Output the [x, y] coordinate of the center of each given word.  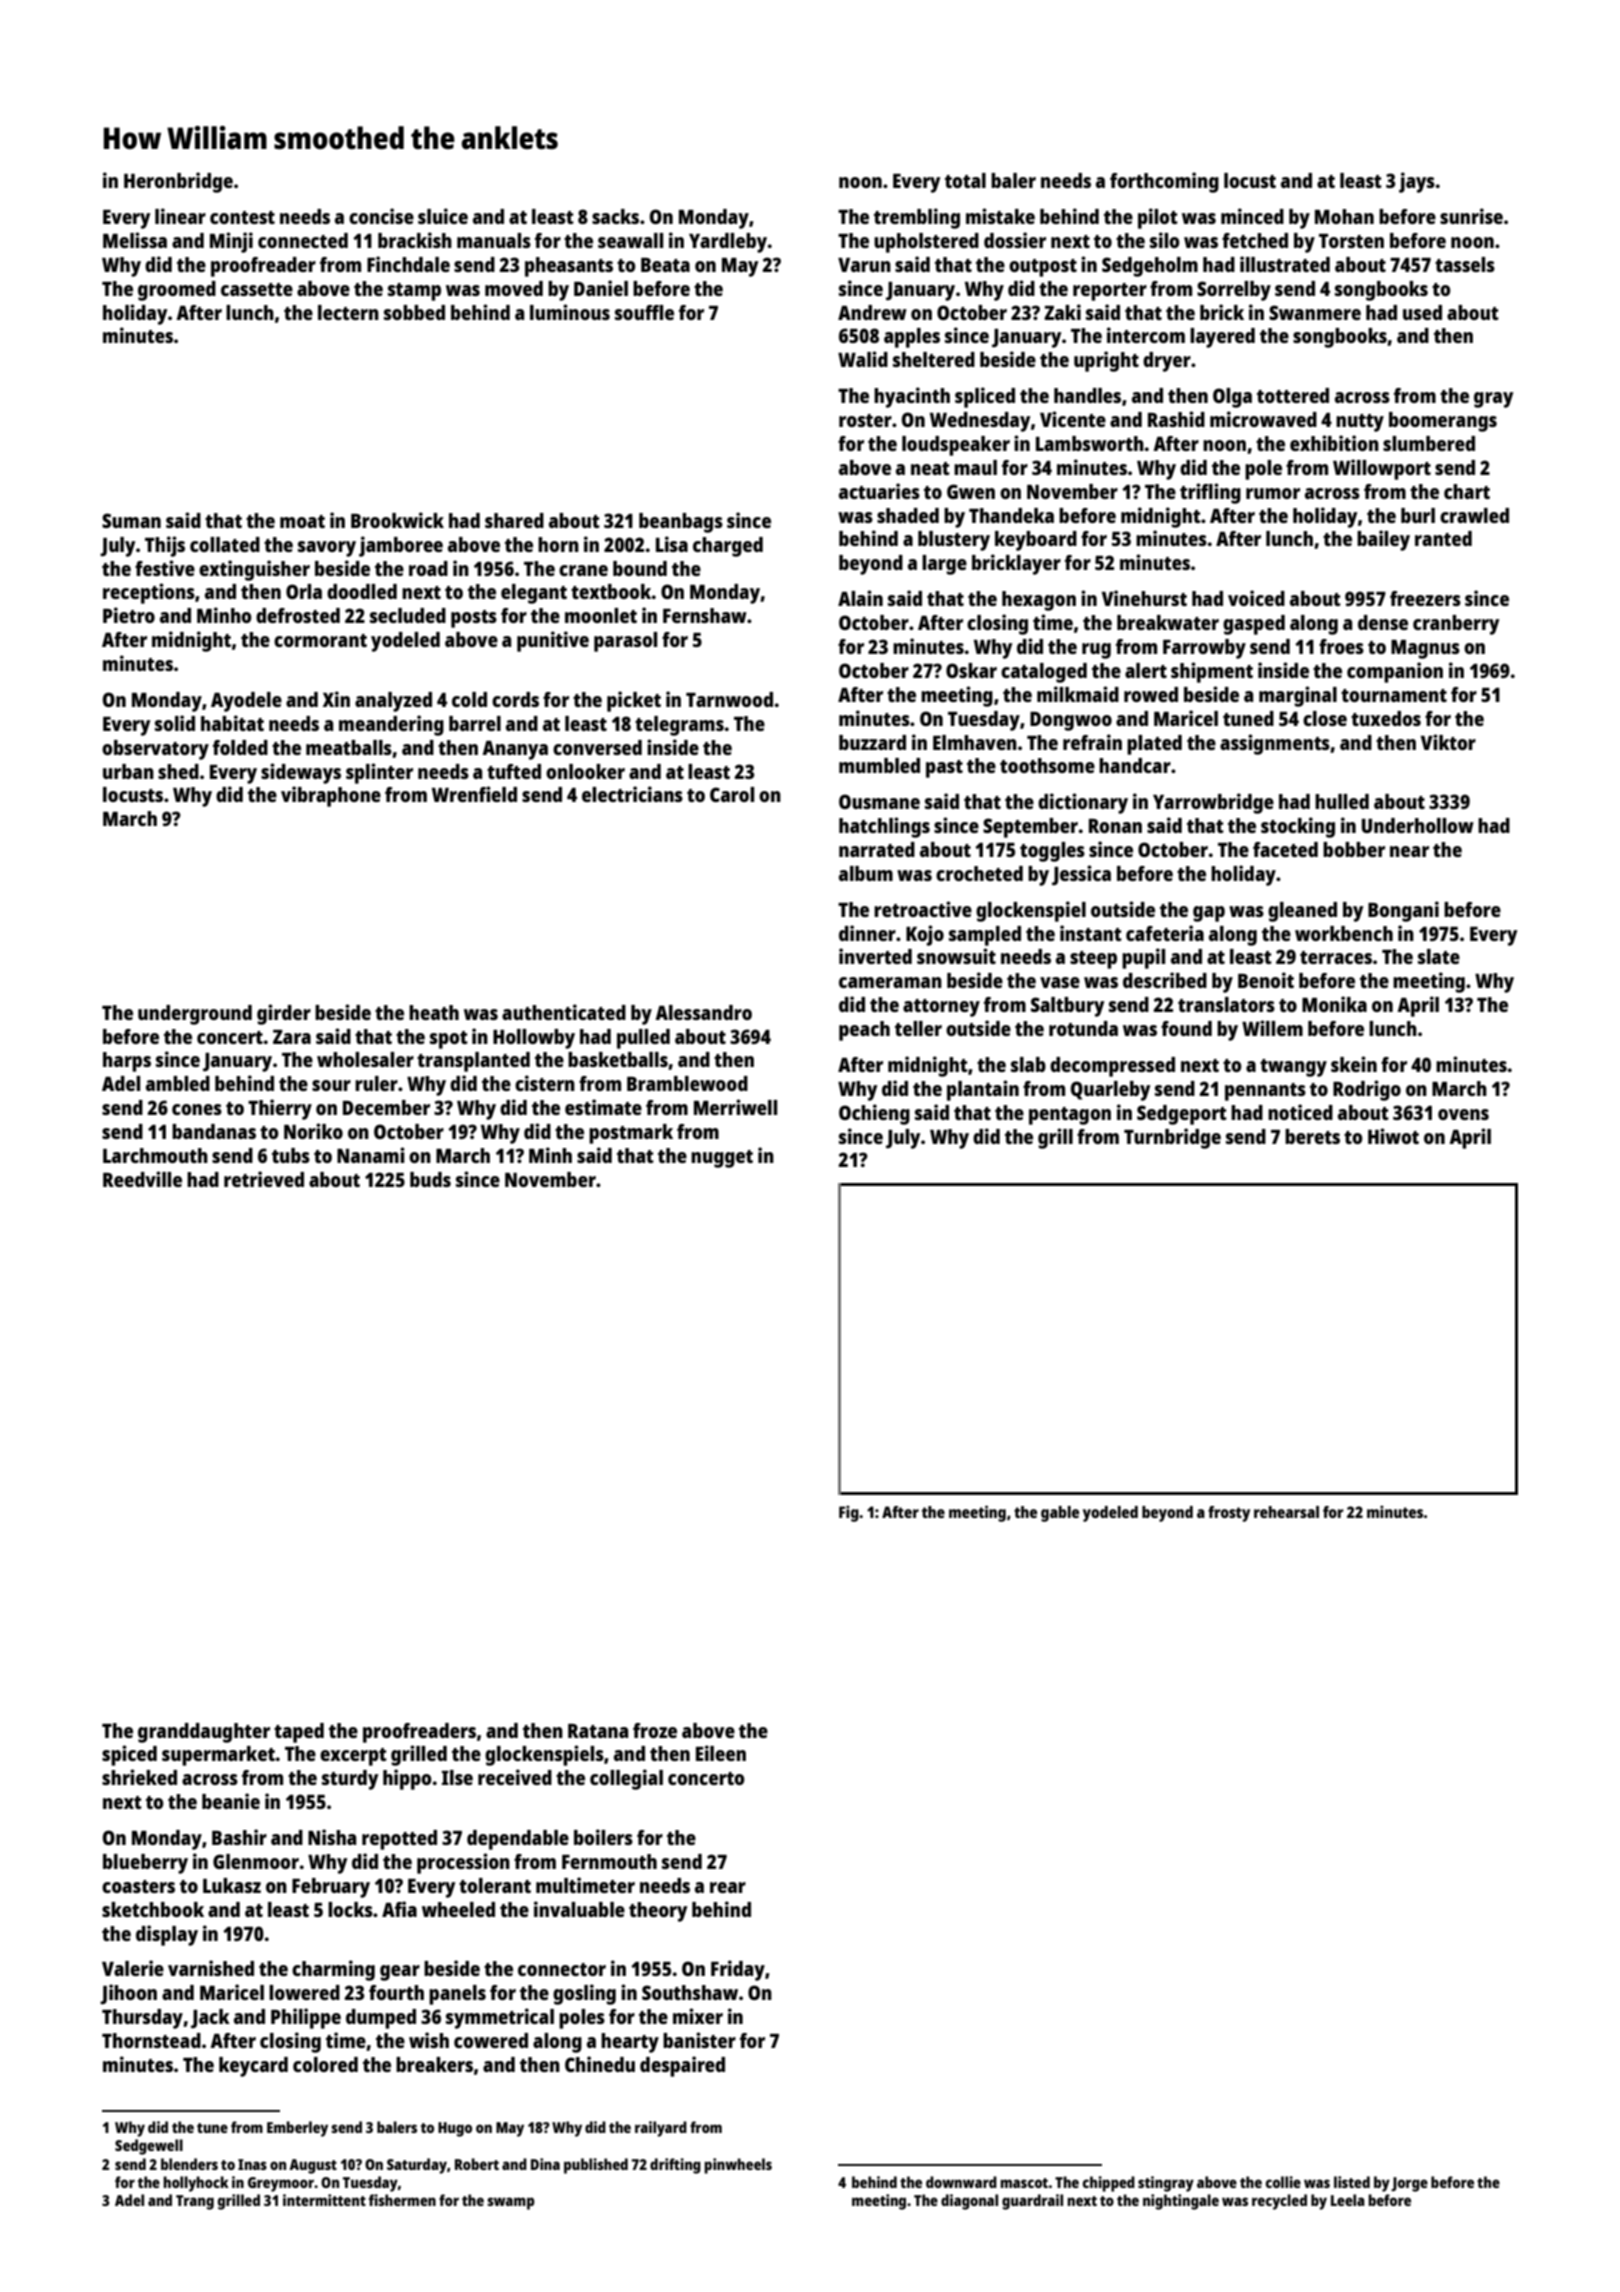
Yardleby [728, 243]
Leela [1348, 2200]
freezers [1425, 598]
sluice [443, 216]
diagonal [969, 2202]
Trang [195, 2202]
